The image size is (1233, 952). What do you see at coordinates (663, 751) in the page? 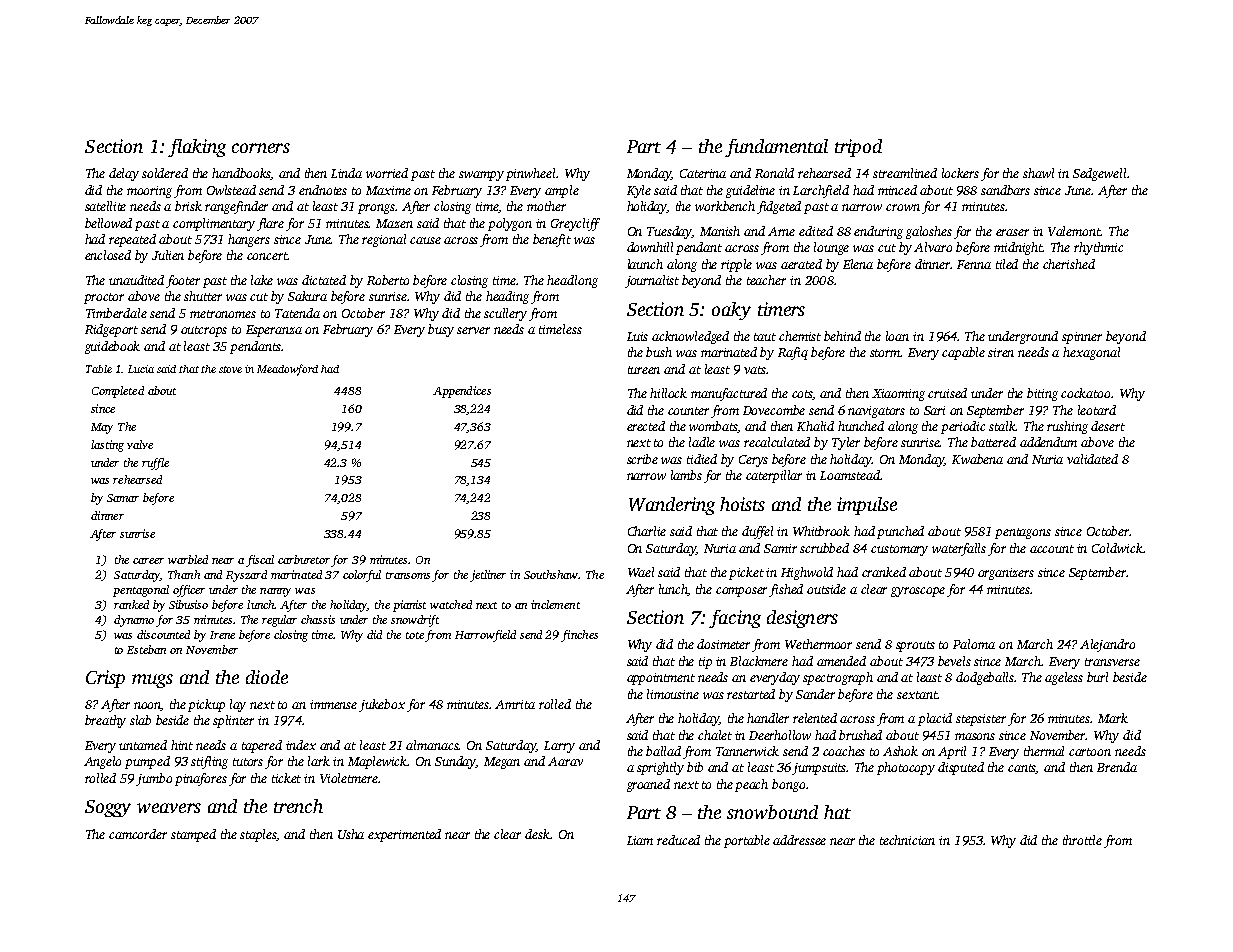
I see `ballad` at bounding box center [663, 751].
